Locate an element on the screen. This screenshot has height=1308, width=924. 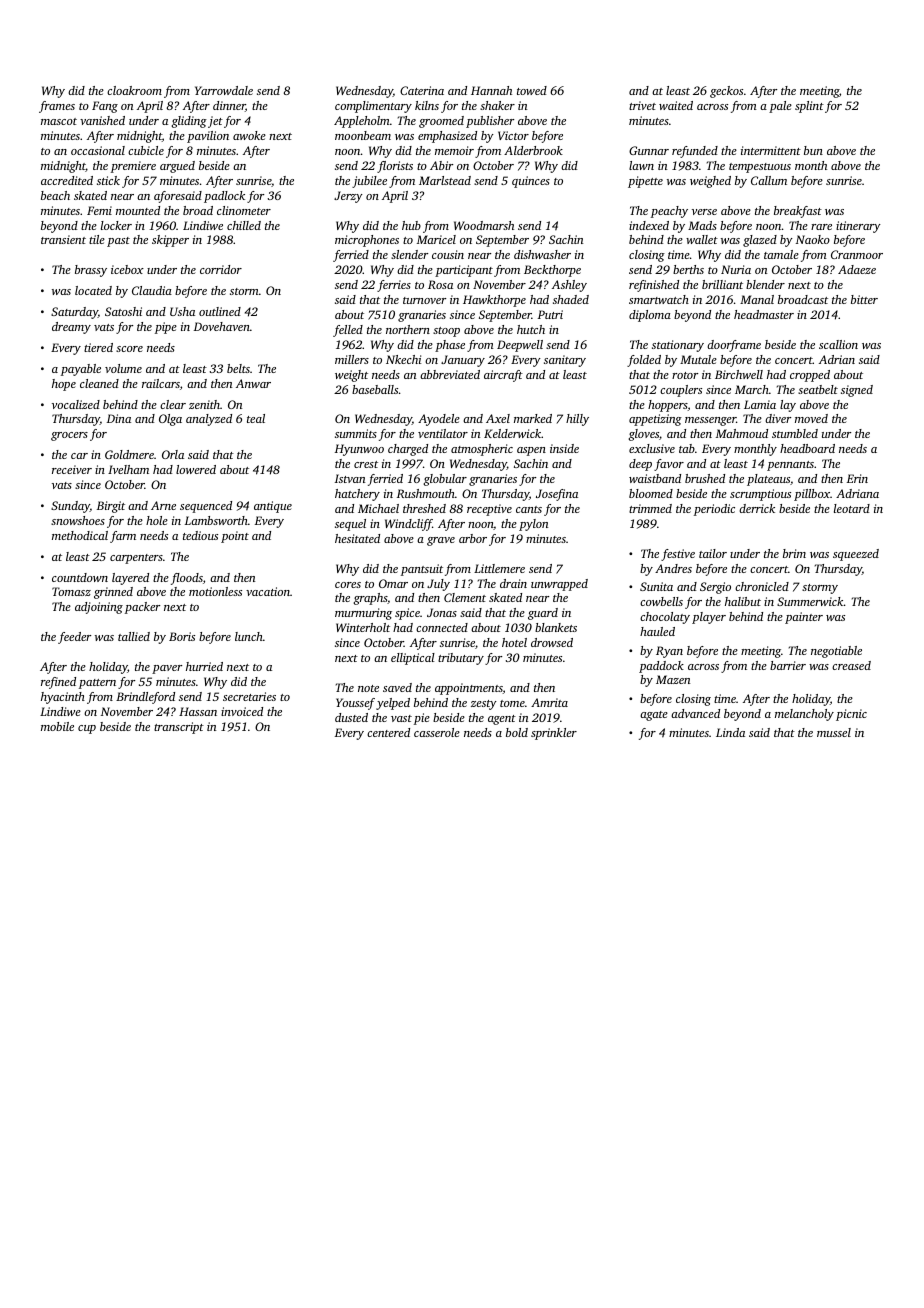
barrier is located at coordinates (788, 665).
